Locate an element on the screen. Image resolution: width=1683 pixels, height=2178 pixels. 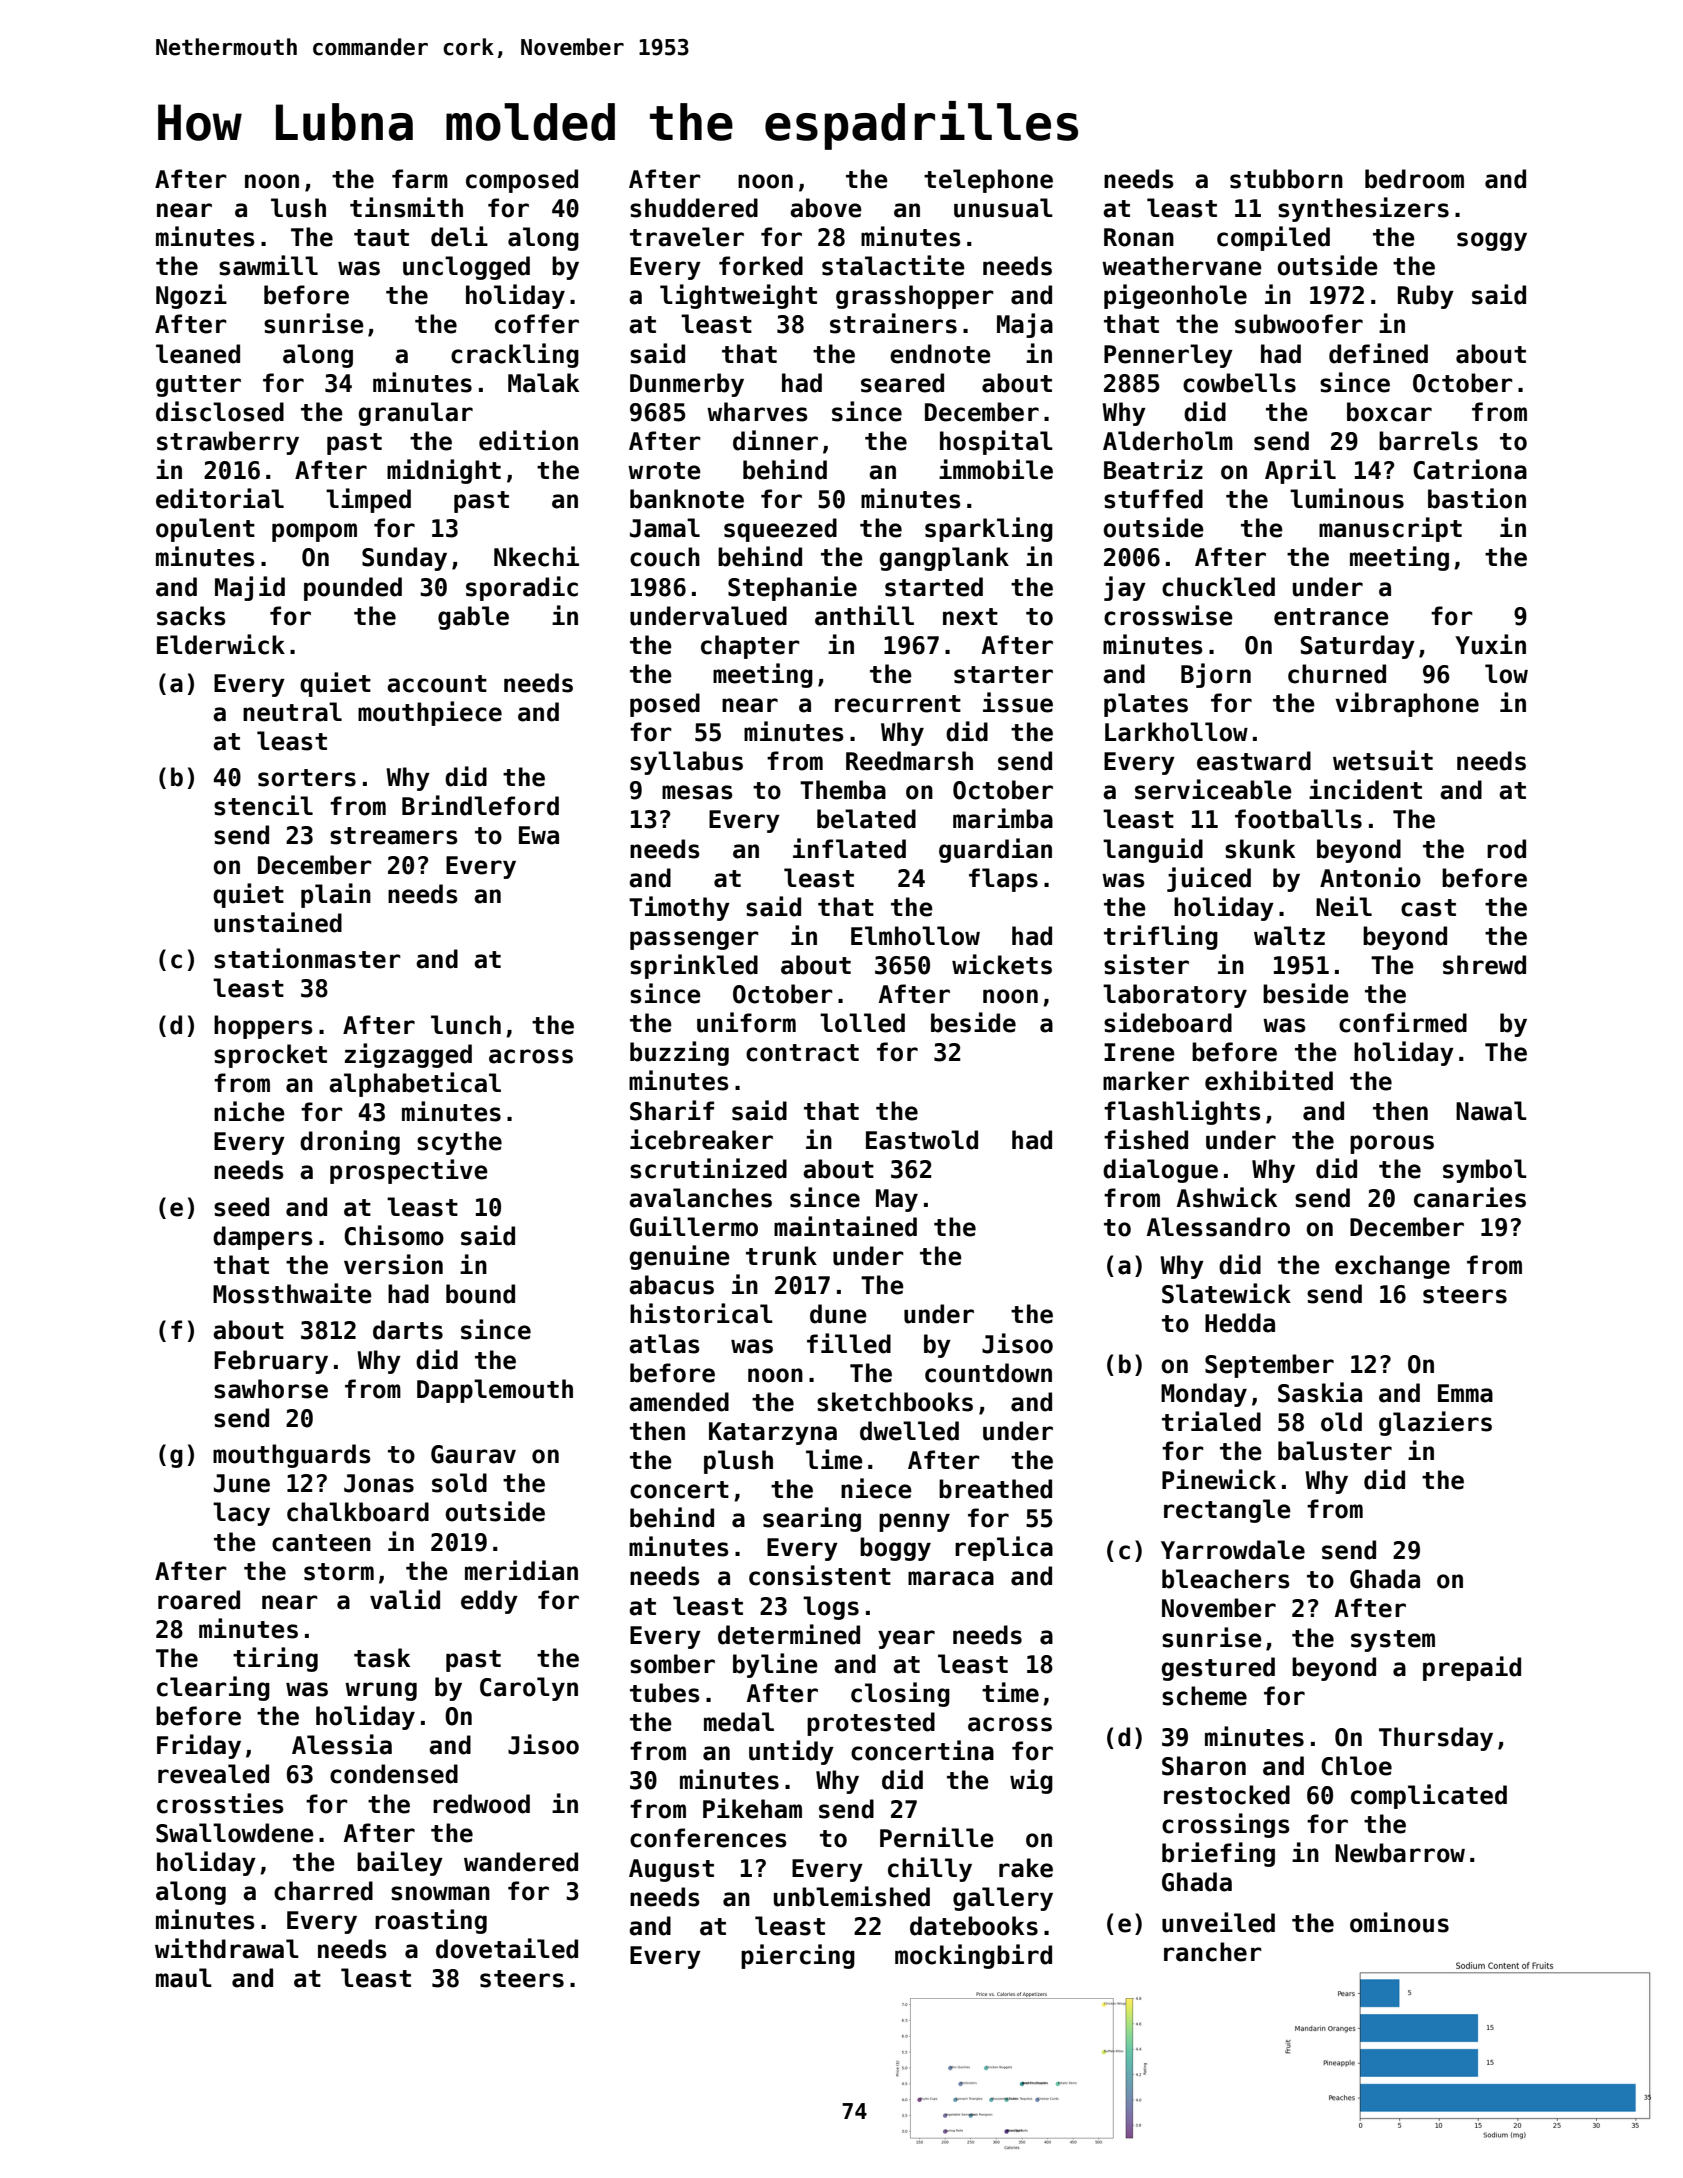
unusual is located at coordinates (1003, 208).
